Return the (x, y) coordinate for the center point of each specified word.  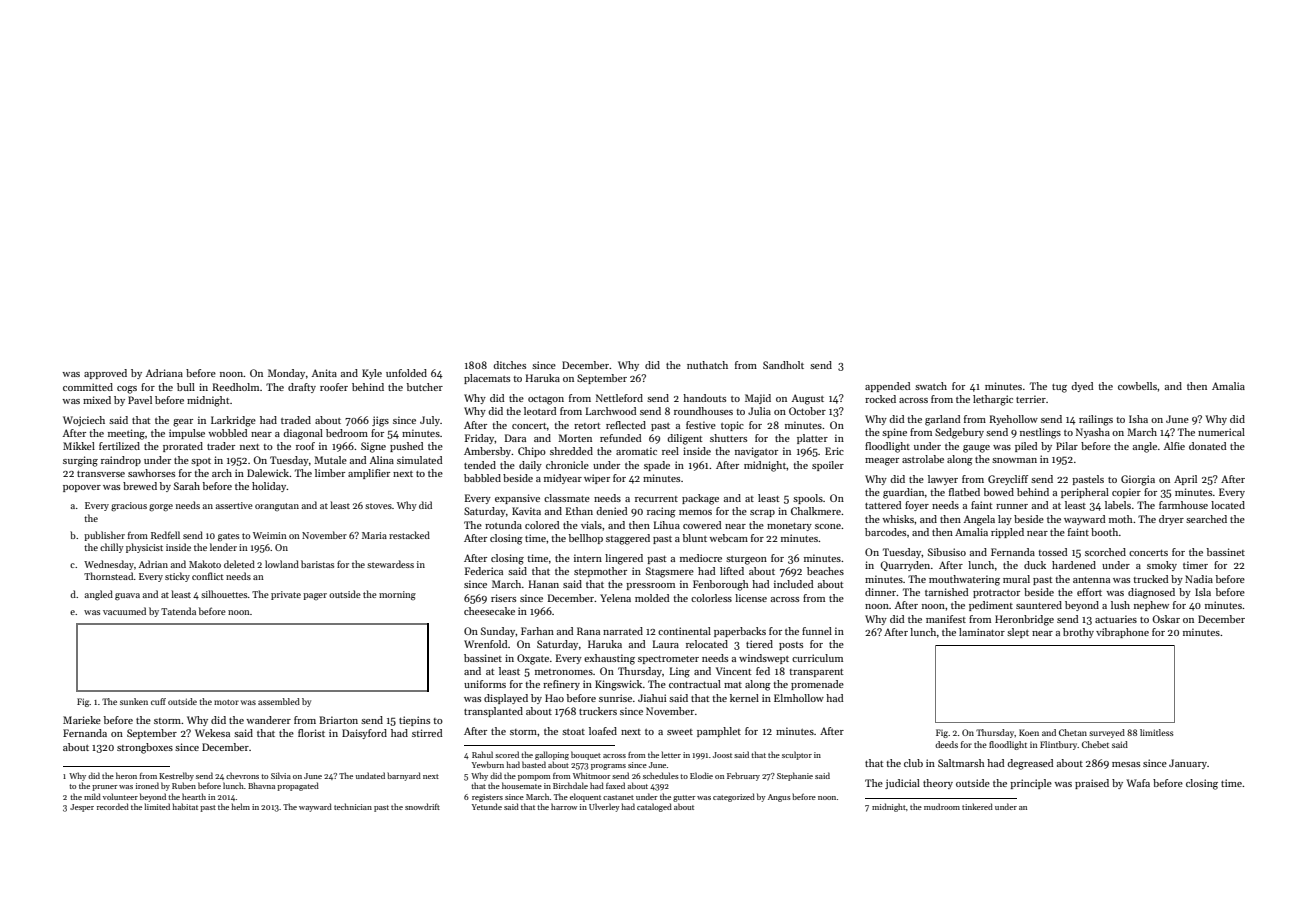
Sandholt (783, 365)
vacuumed (124, 611)
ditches (509, 365)
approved (105, 374)
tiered (759, 644)
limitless (1156, 732)
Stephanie (795, 776)
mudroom (942, 806)
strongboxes (145, 748)
